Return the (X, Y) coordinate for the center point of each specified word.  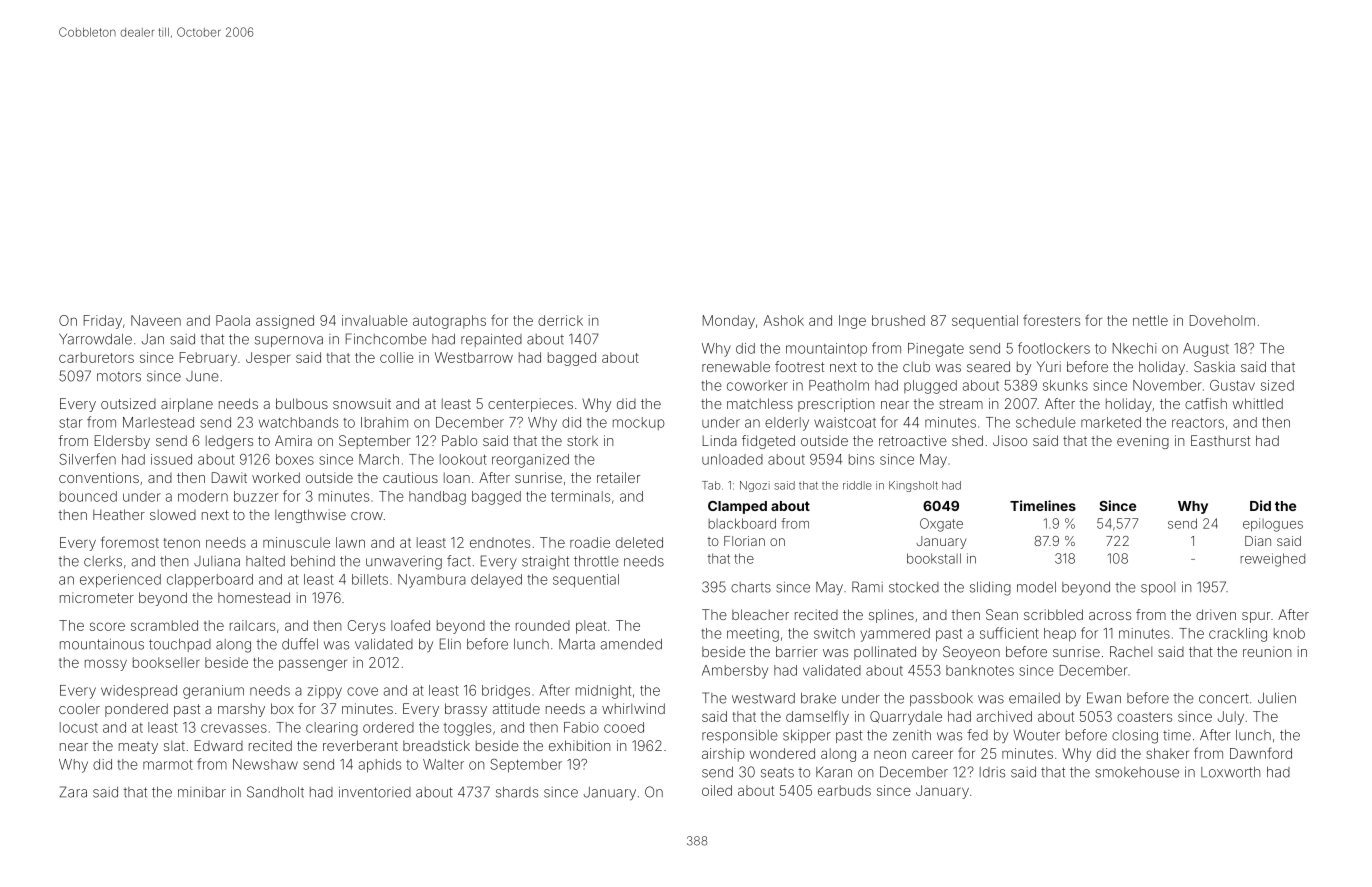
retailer (618, 477)
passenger (313, 665)
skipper (807, 736)
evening (1143, 442)
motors (119, 376)
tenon (181, 543)
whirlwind (633, 708)
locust (79, 727)
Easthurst (1220, 440)
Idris (992, 772)
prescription (836, 405)
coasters (1144, 717)
